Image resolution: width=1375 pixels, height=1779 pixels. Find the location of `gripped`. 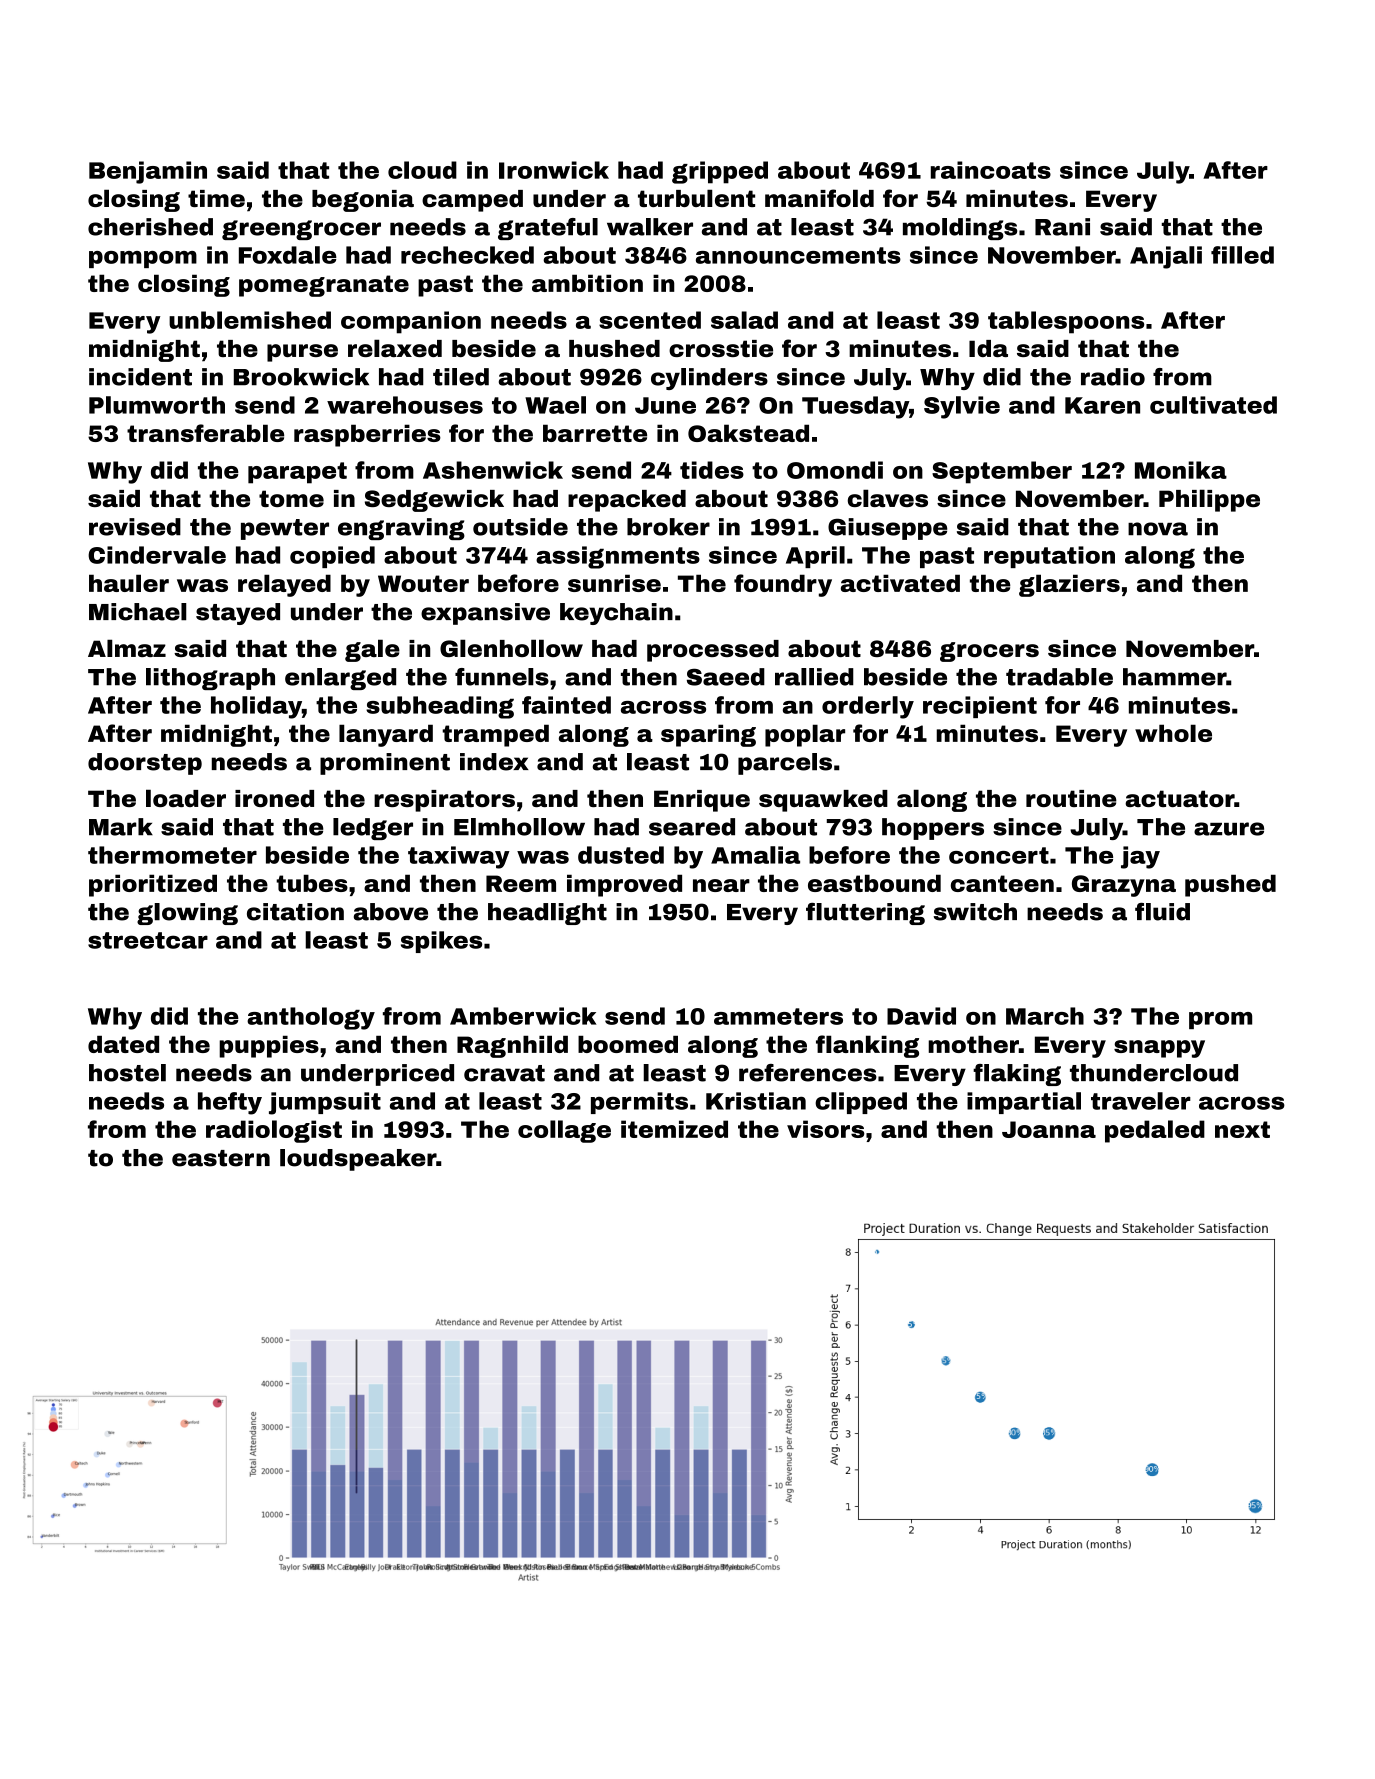

gripped is located at coordinates (720, 172).
